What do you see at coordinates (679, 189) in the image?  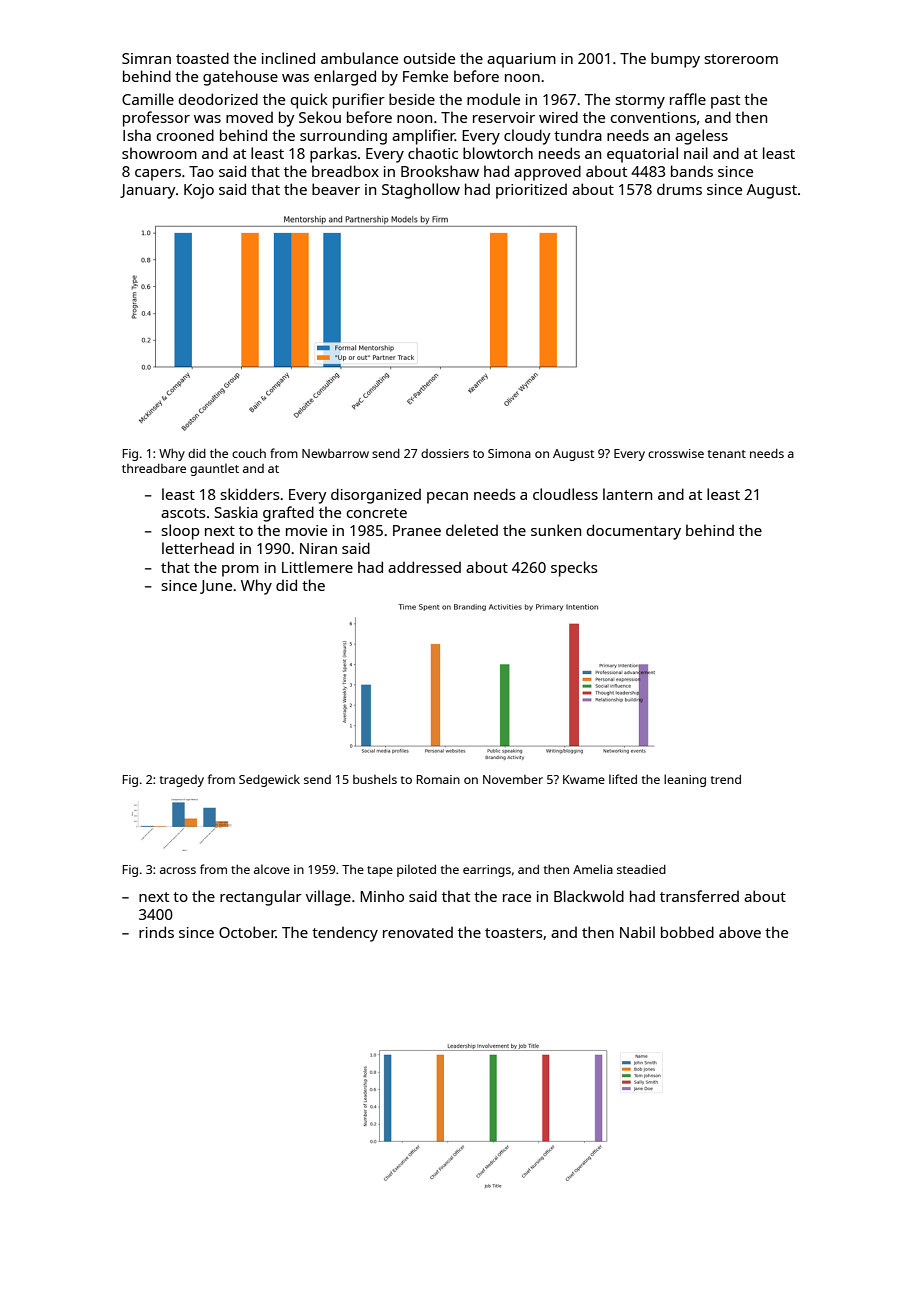 I see `drums` at bounding box center [679, 189].
